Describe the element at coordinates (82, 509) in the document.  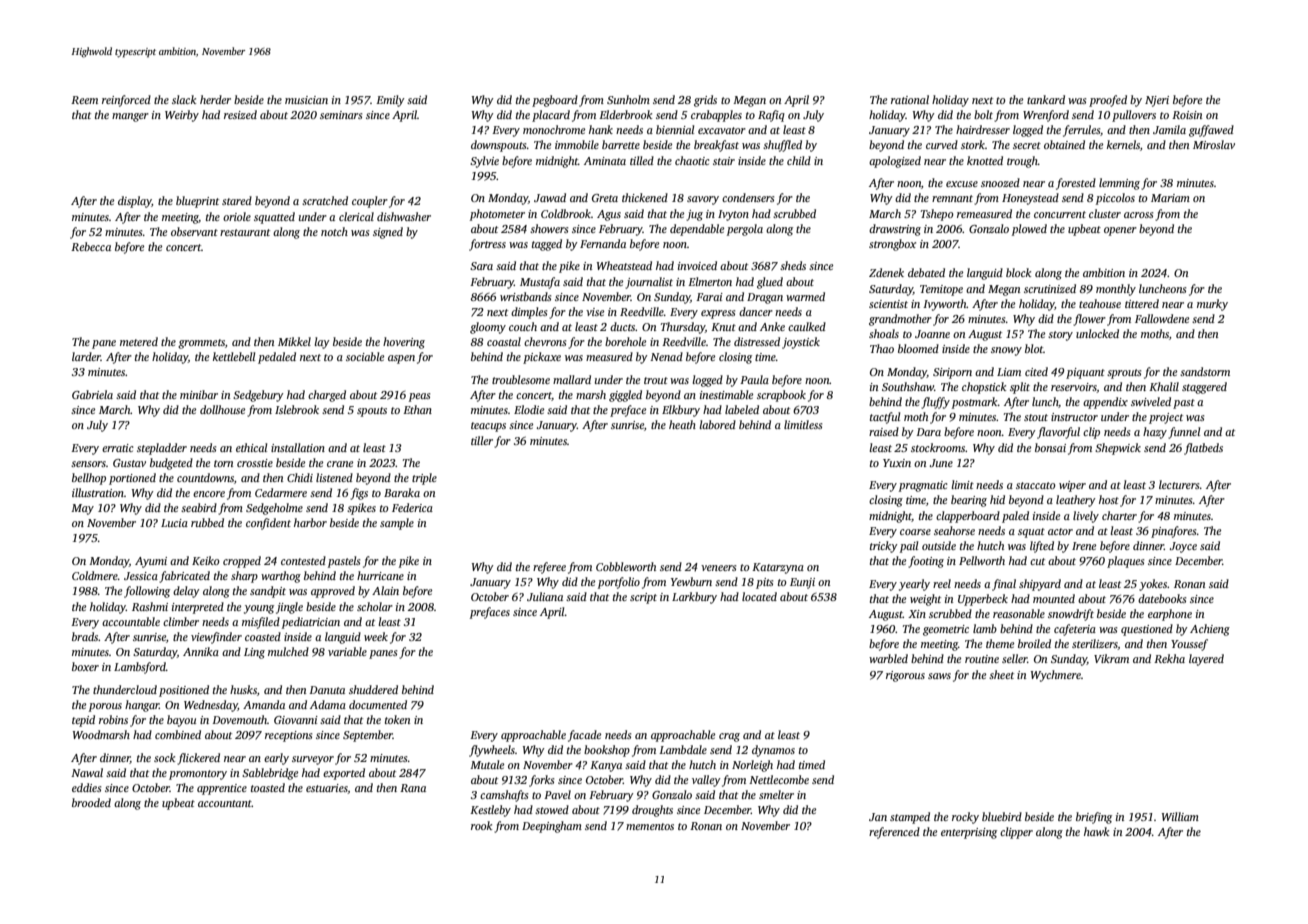
I see `May` at that location.
